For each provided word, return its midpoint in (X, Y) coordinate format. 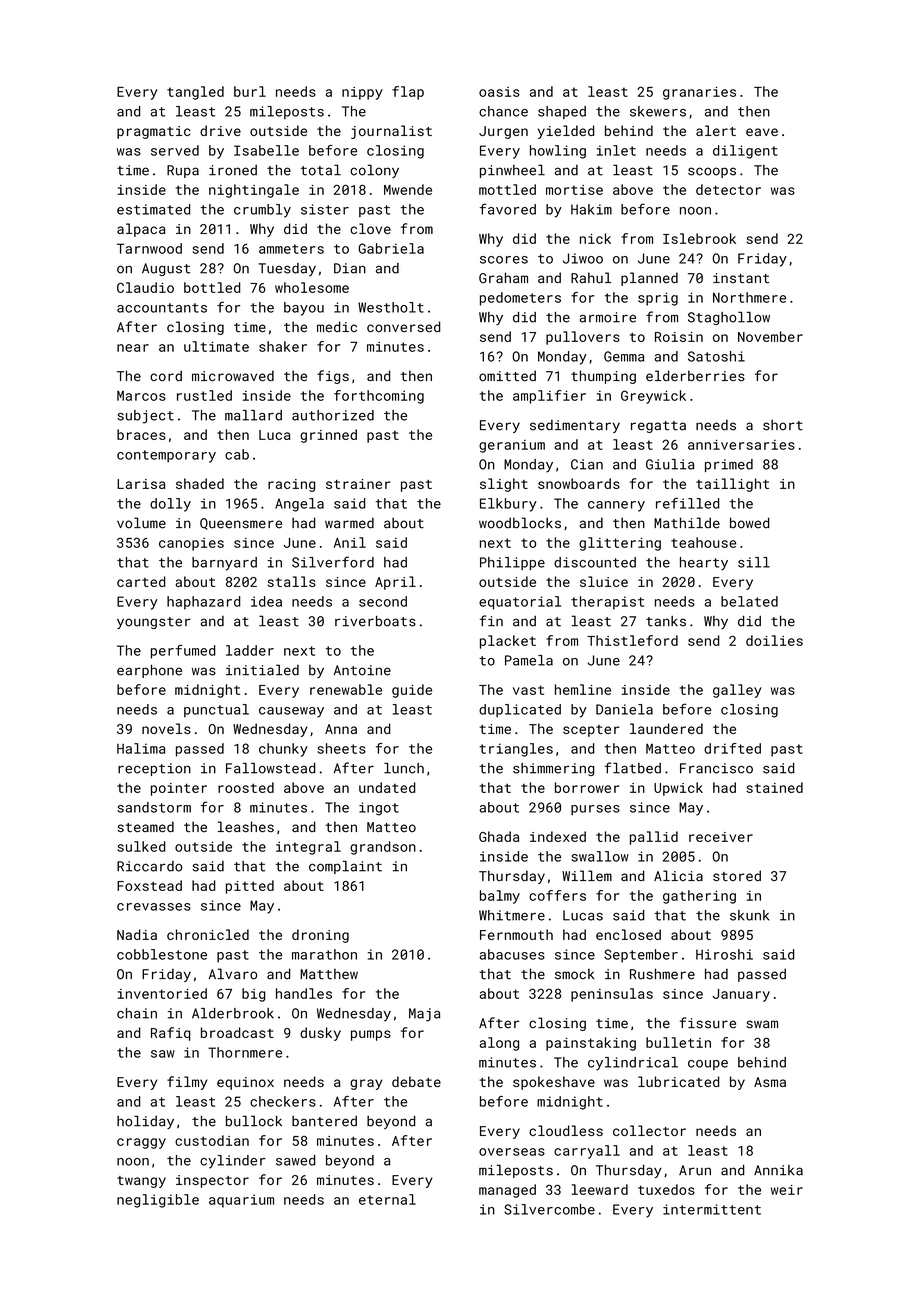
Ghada (499, 836)
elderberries (695, 376)
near (133, 348)
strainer (358, 484)
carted (141, 581)
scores (504, 260)
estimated (153, 209)
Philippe (512, 563)
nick (595, 238)
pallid (654, 838)
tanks (666, 621)
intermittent (712, 1209)
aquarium (241, 1201)
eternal (387, 1199)
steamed (145, 827)
